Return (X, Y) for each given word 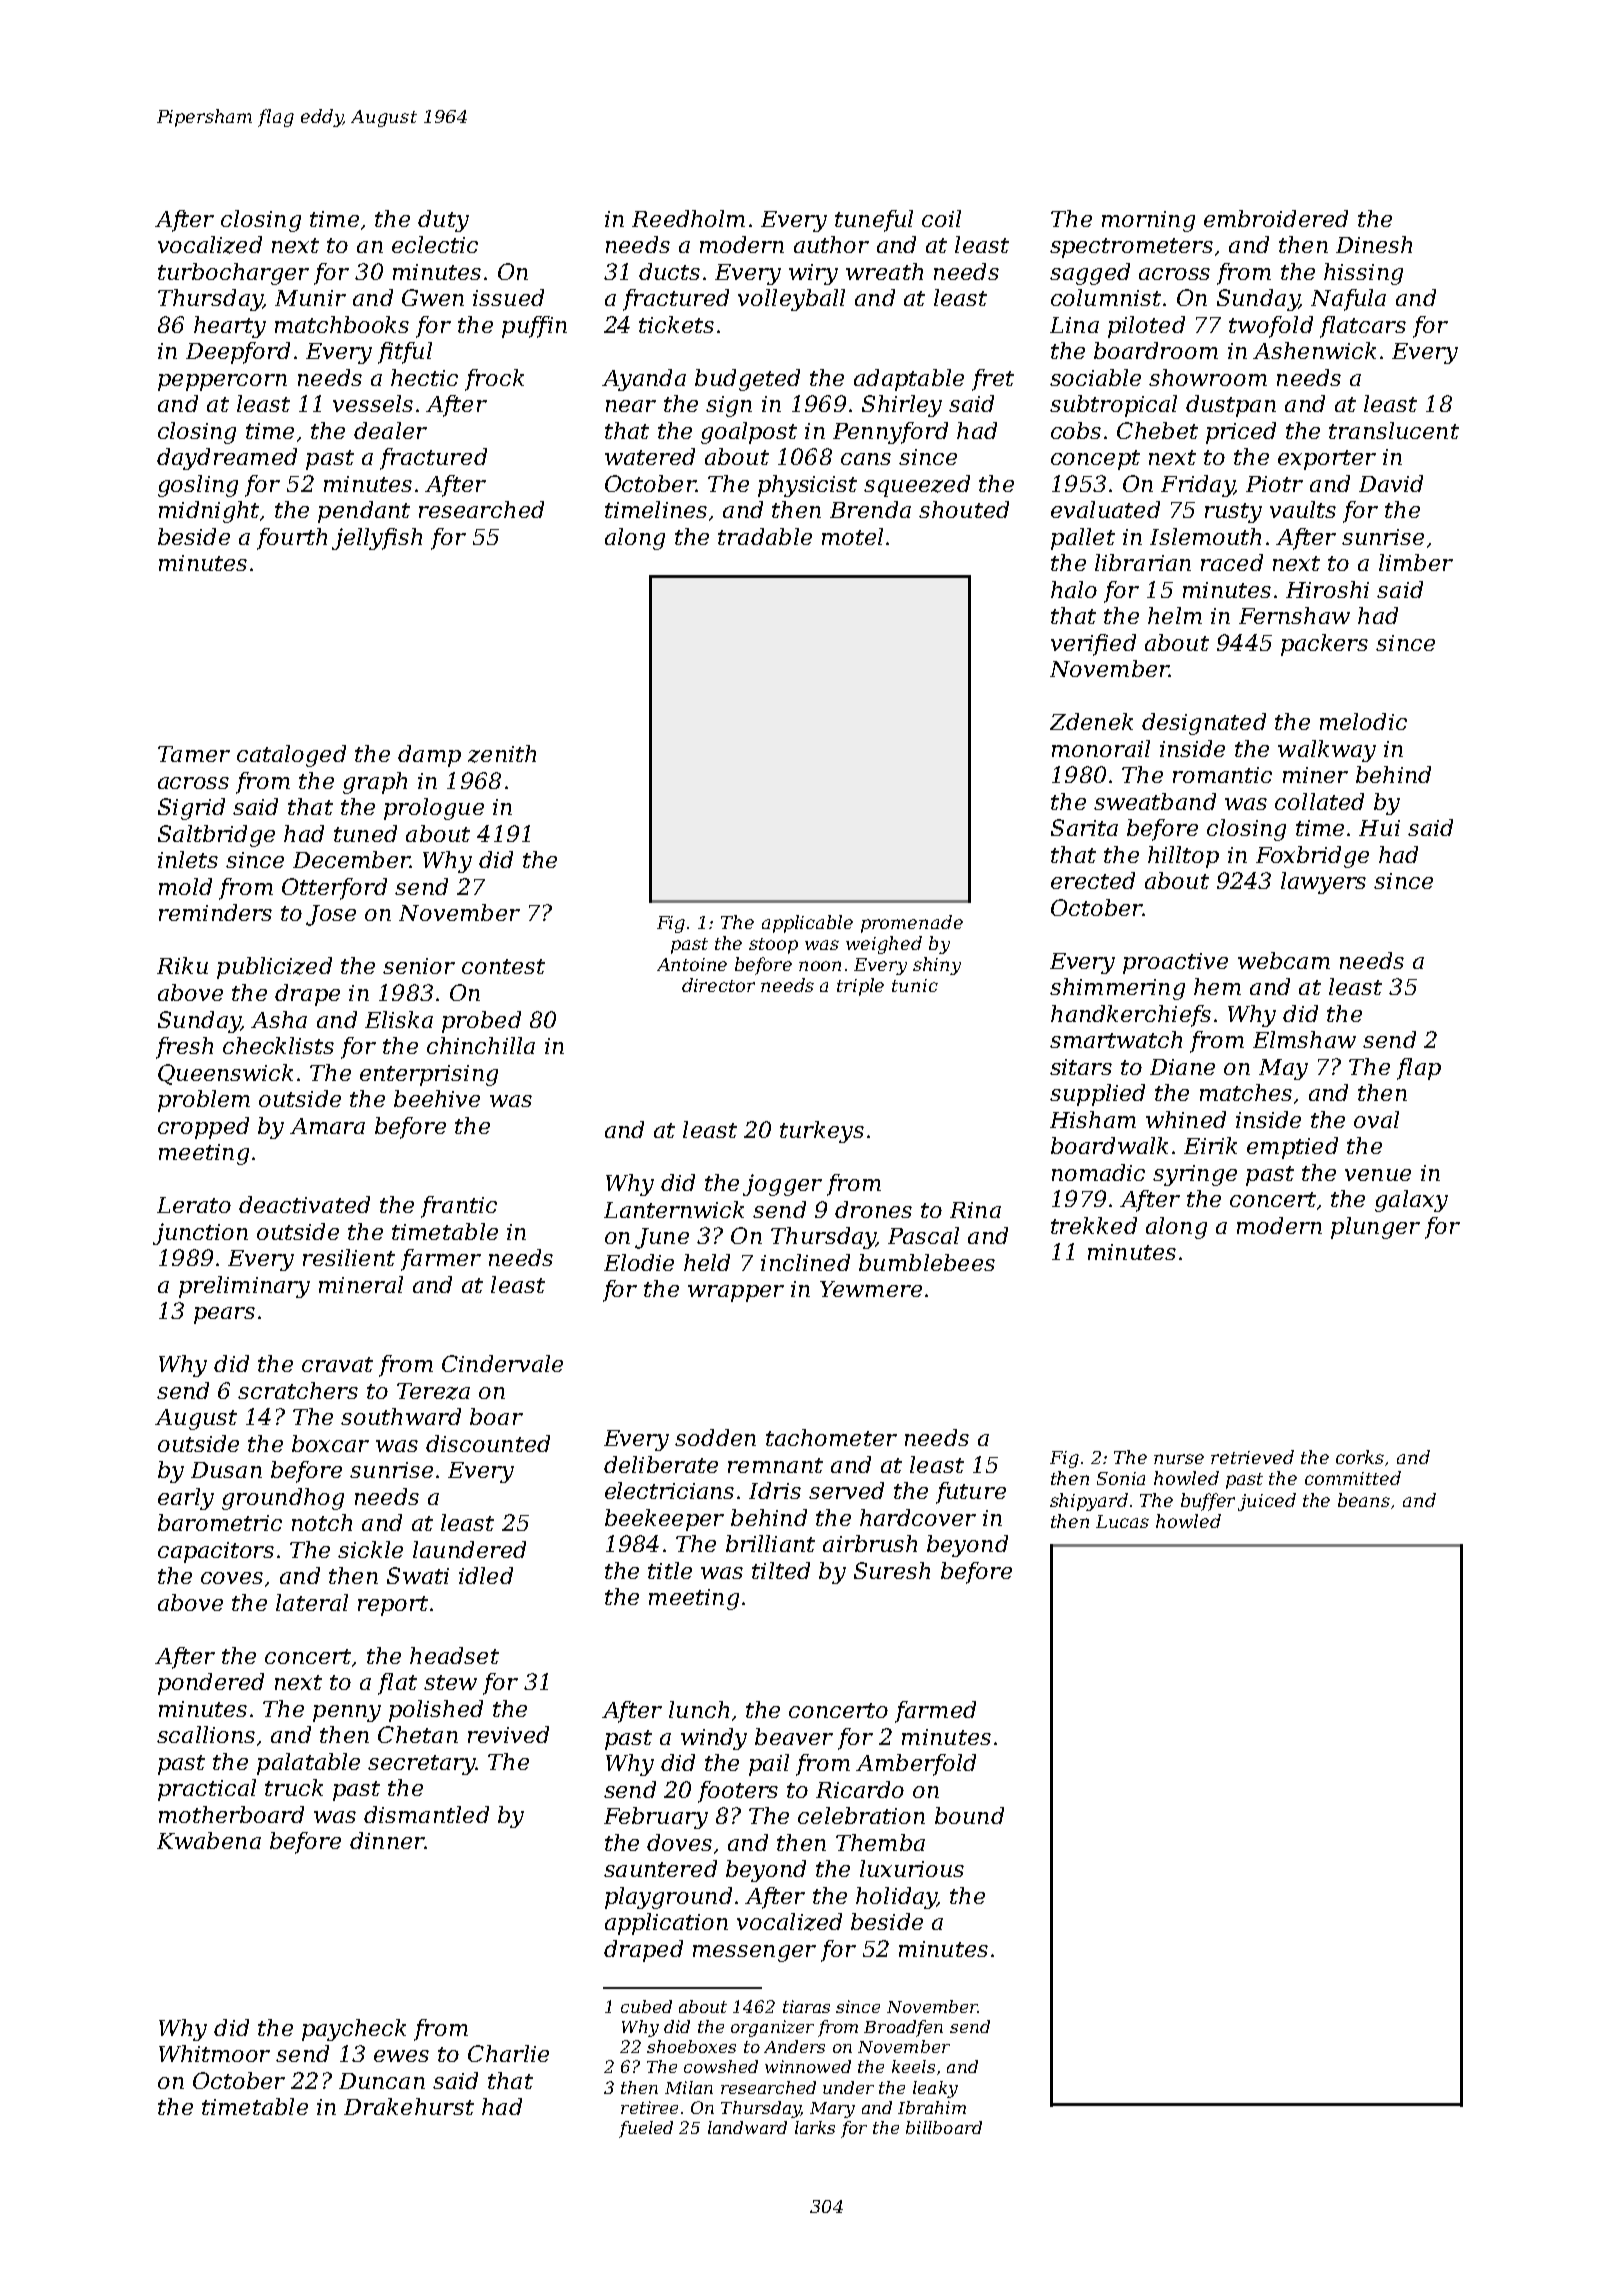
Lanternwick (674, 1209)
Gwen (433, 297)
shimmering (1117, 989)
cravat (337, 1364)
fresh (184, 1048)
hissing (1363, 274)
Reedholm (688, 218)
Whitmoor (214, 2053)
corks (1360, 1457)
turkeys (822, 1132)
